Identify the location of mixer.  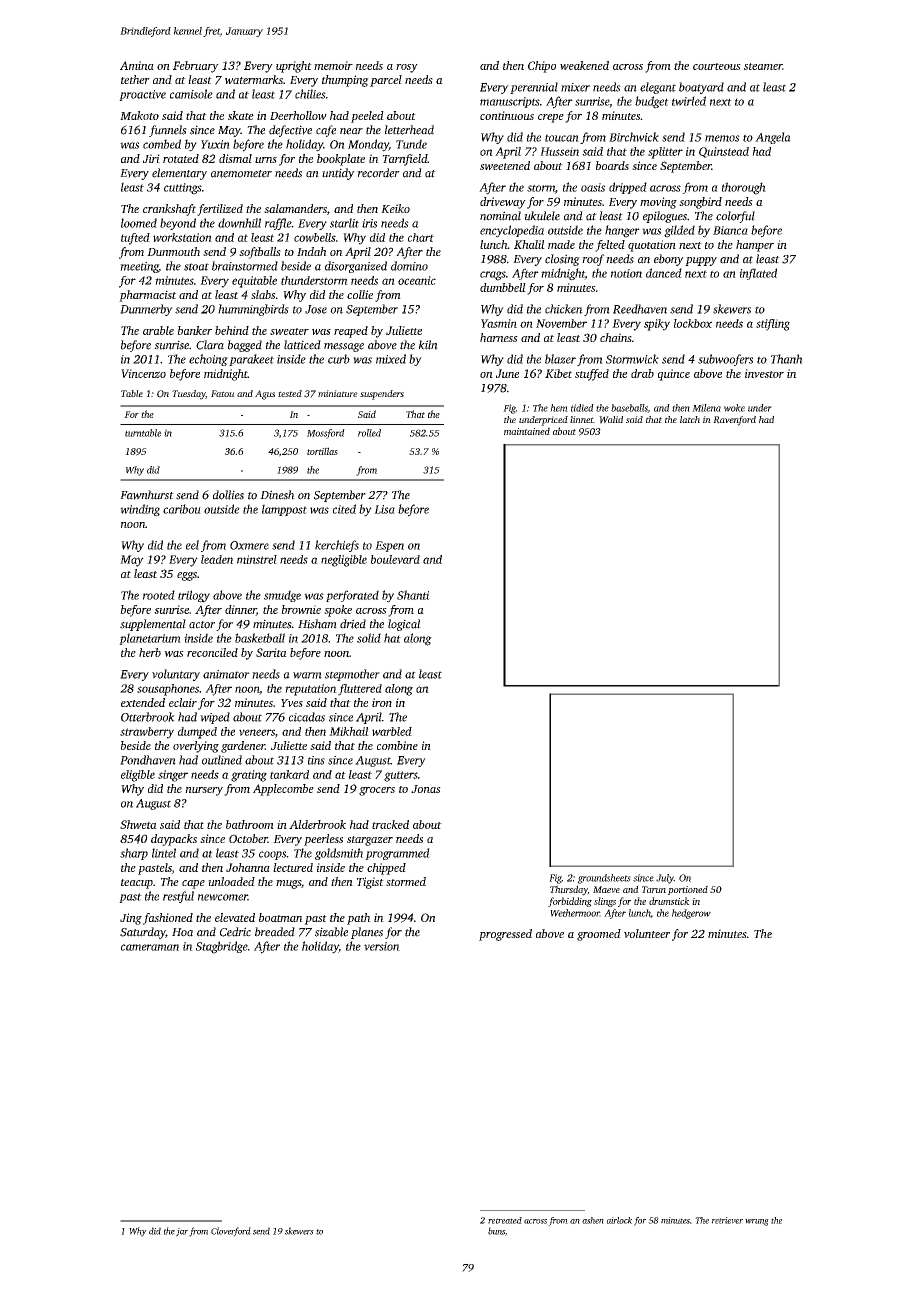
(575, 87).
